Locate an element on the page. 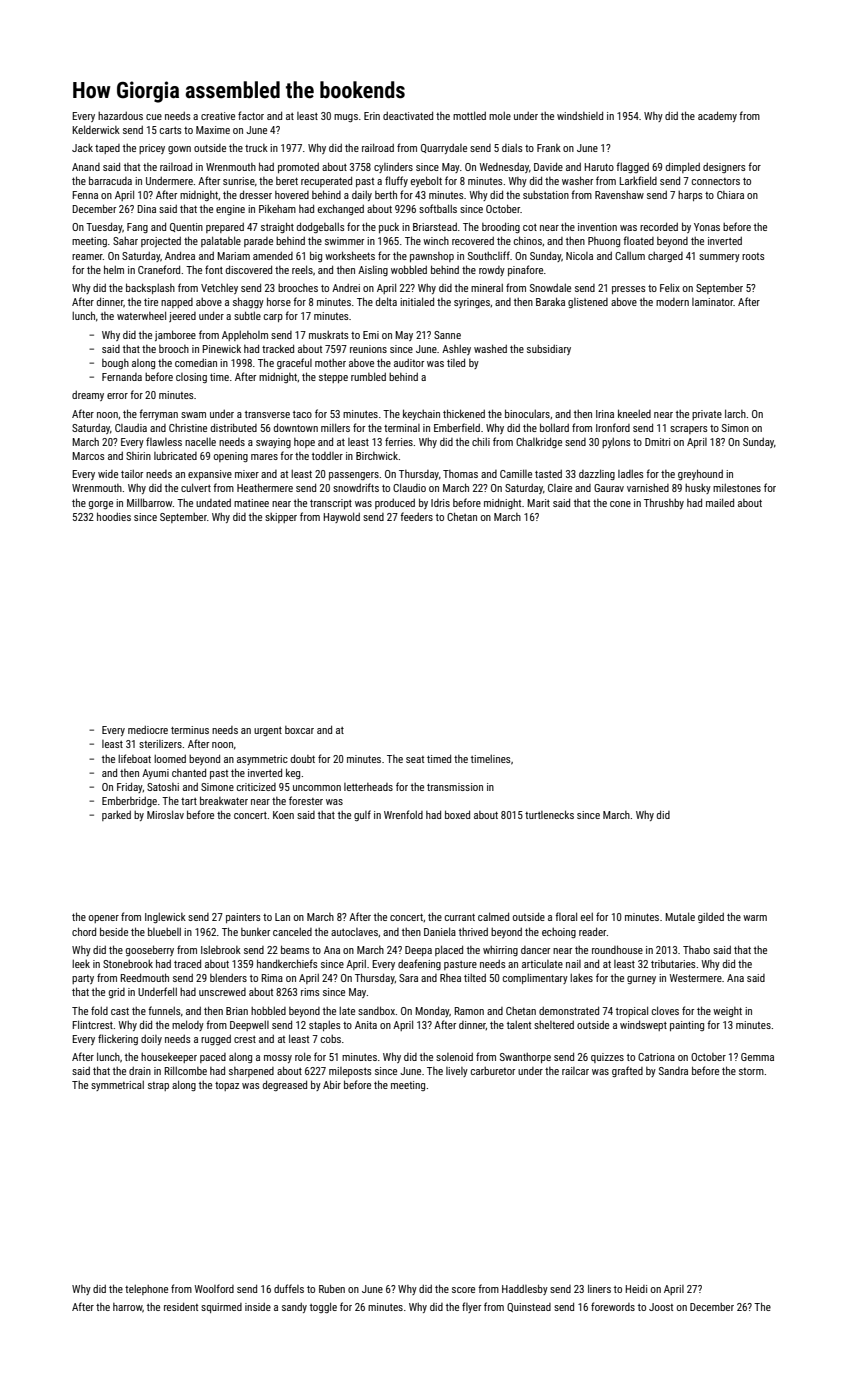 The image size is (849, 1400). telephone is located at coordinates (146, 1290).
